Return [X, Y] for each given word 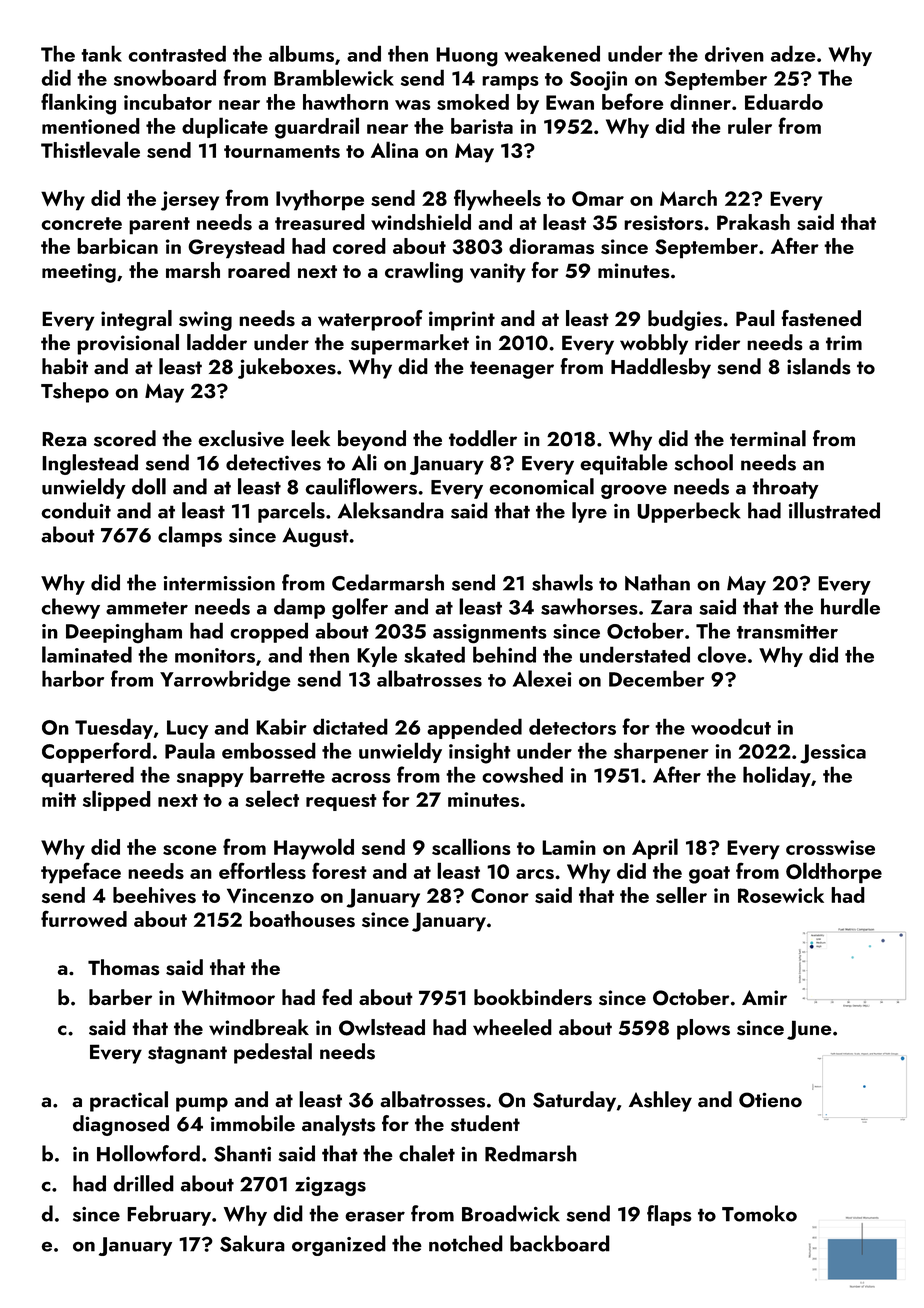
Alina [394, 149]
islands [819, 366]
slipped [117, 800]
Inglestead [90, 464]
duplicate [225, 127]
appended [474, 728]
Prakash [753, 222]
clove [721, 654]
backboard [560, 1243]
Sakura [252, 1243]
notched [466, 1243]
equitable [624, 464]
